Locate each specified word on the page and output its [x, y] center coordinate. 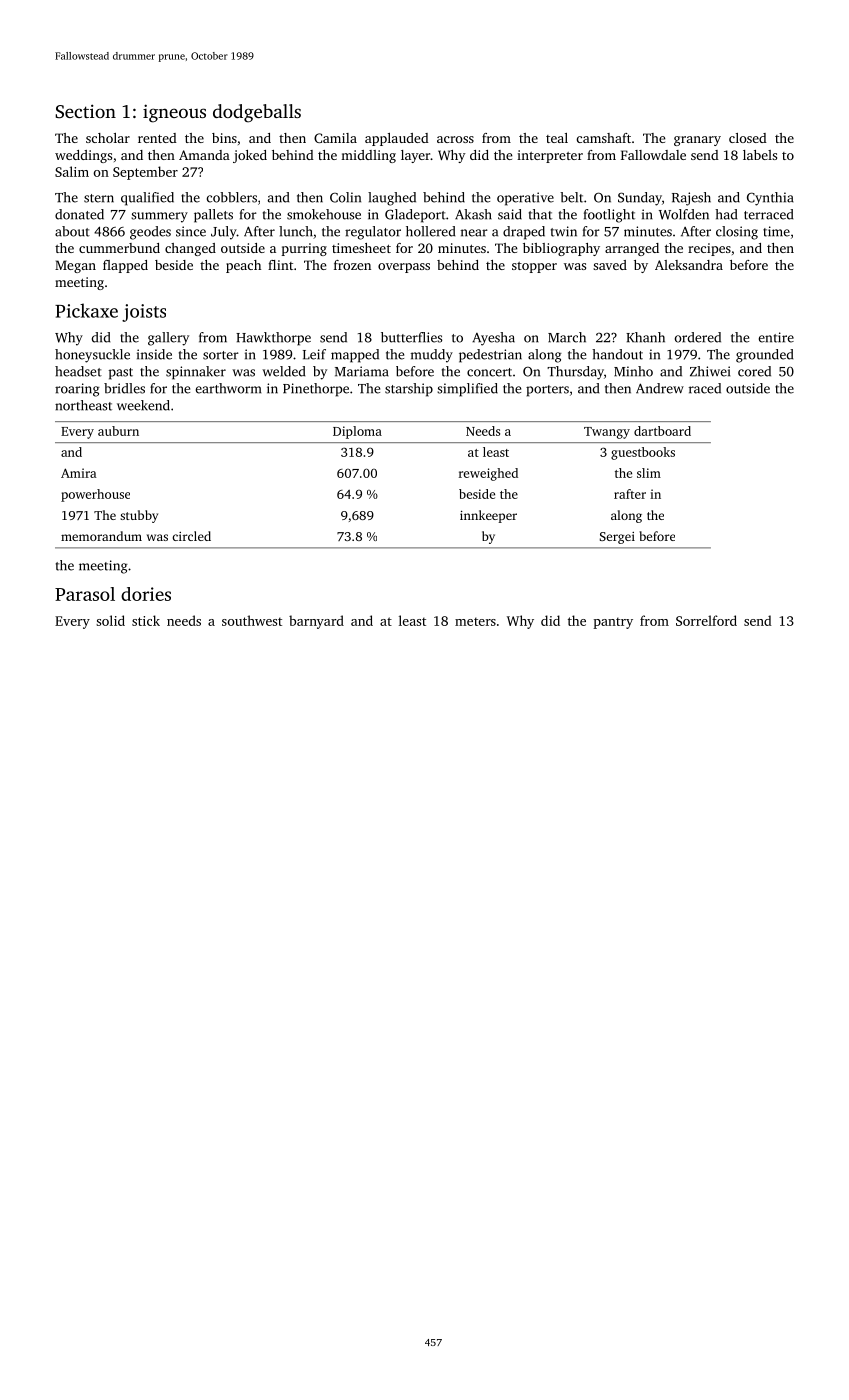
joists [144, 313]
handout [617, 354]
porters [547, 391]
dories [146, 594]
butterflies [411, 337]
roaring [77, 390]
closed [748, 138]
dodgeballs [257, 113]
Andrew [660, 388]
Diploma [357, 432]
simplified [467, 390]
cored [754, 371]
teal [557, 138]
